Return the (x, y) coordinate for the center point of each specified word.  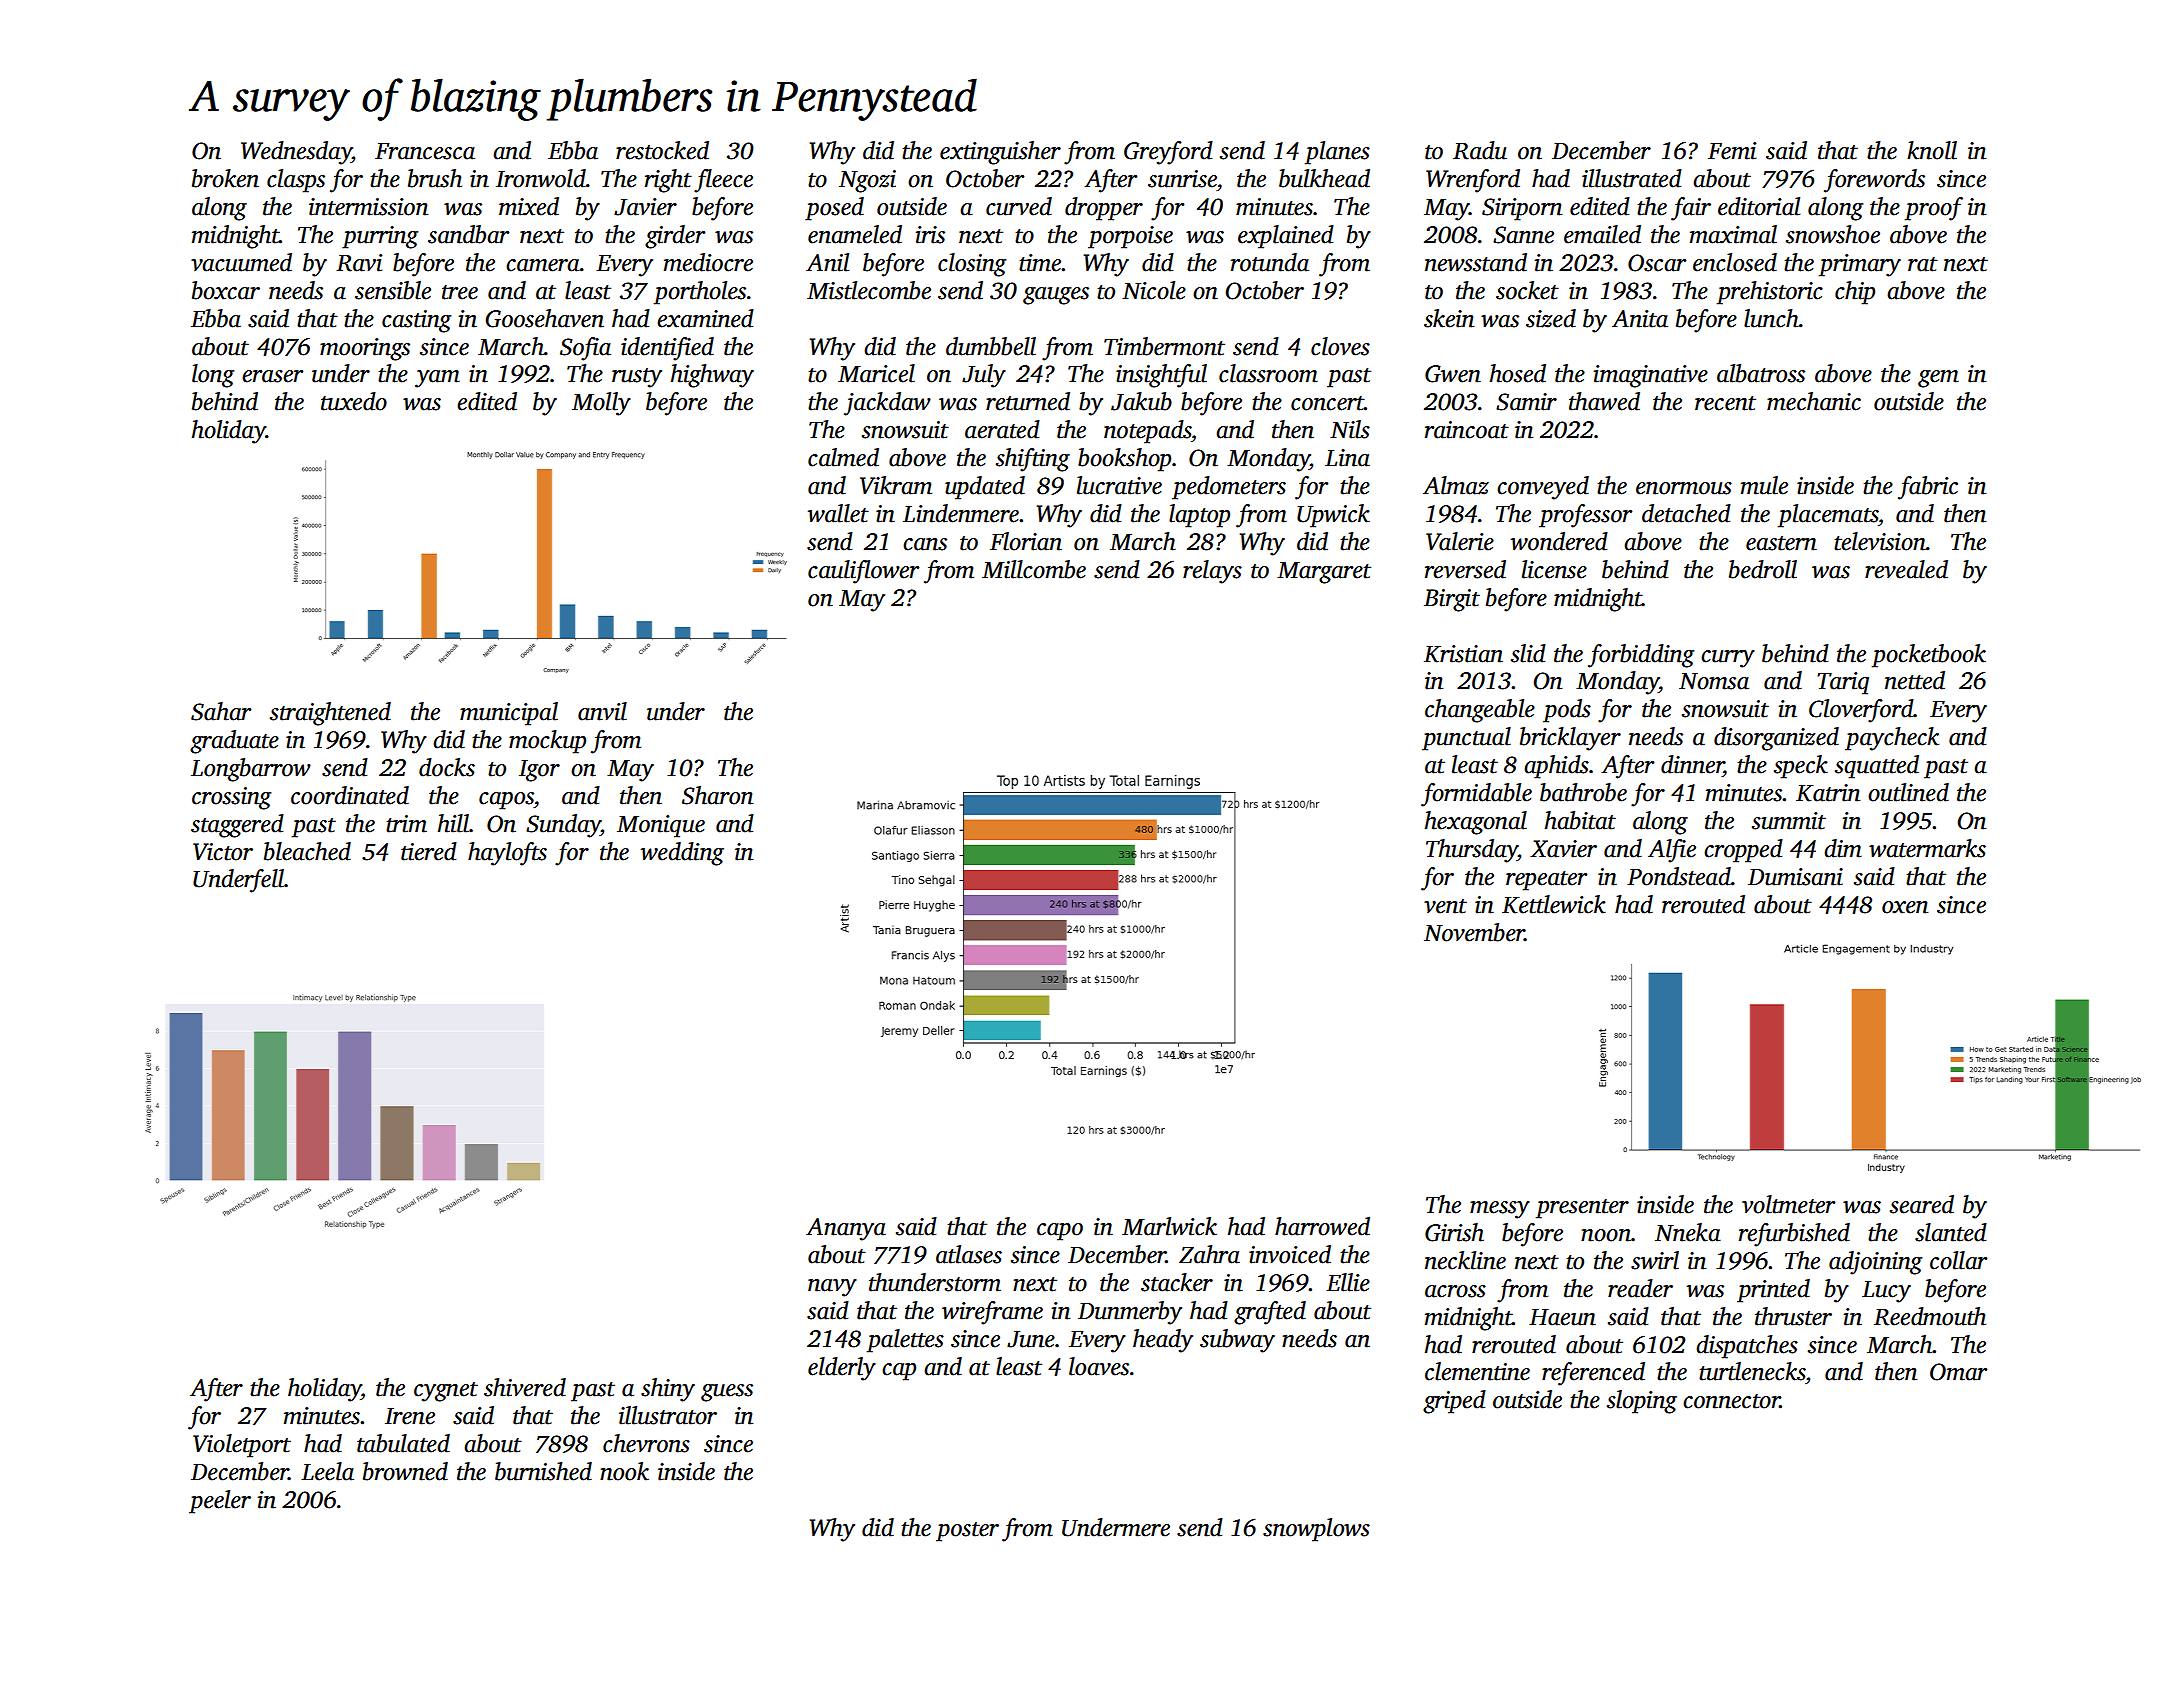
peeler (220, 1502)
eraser (272, 376)
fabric (1928, 488)
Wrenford (1473, 181)
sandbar (468, 234)
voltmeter (1788, 1204)
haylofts (507, 854)
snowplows (1316, 1530)
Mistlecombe (869, 290)
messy (1500, 1210)
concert (1327, 403)
